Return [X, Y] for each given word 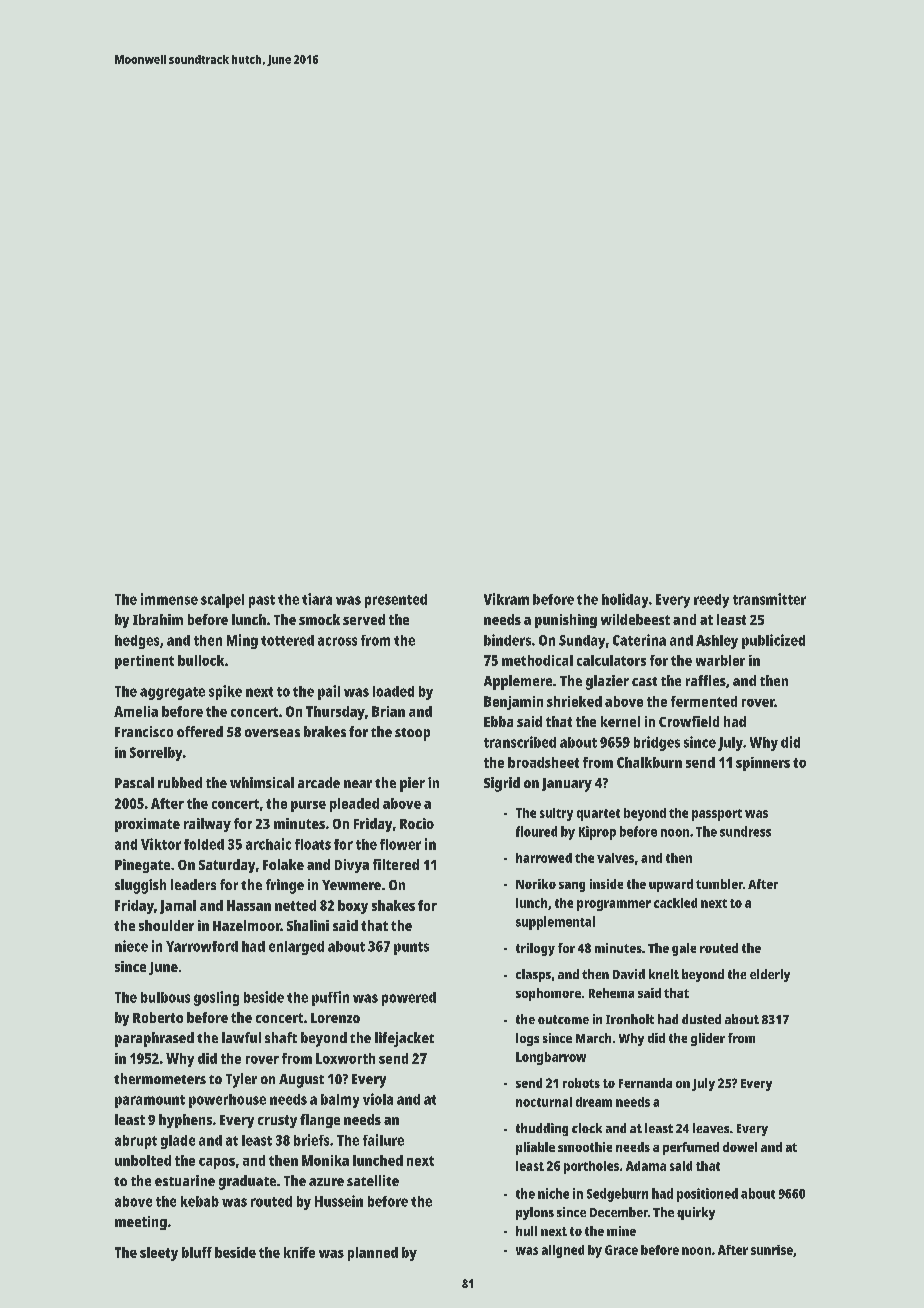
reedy [711, 601]
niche [553, 1193]
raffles [706, 680]
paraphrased [154, 1039]
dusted [701, 1019]
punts [411, 948]
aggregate [172, 693]
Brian [388, 711]
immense [169, 599]
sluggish [140, 886]
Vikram [506, 599]
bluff [197, 1252]
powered [409, 999]
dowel [740, 1147]
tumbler [719, 884]
